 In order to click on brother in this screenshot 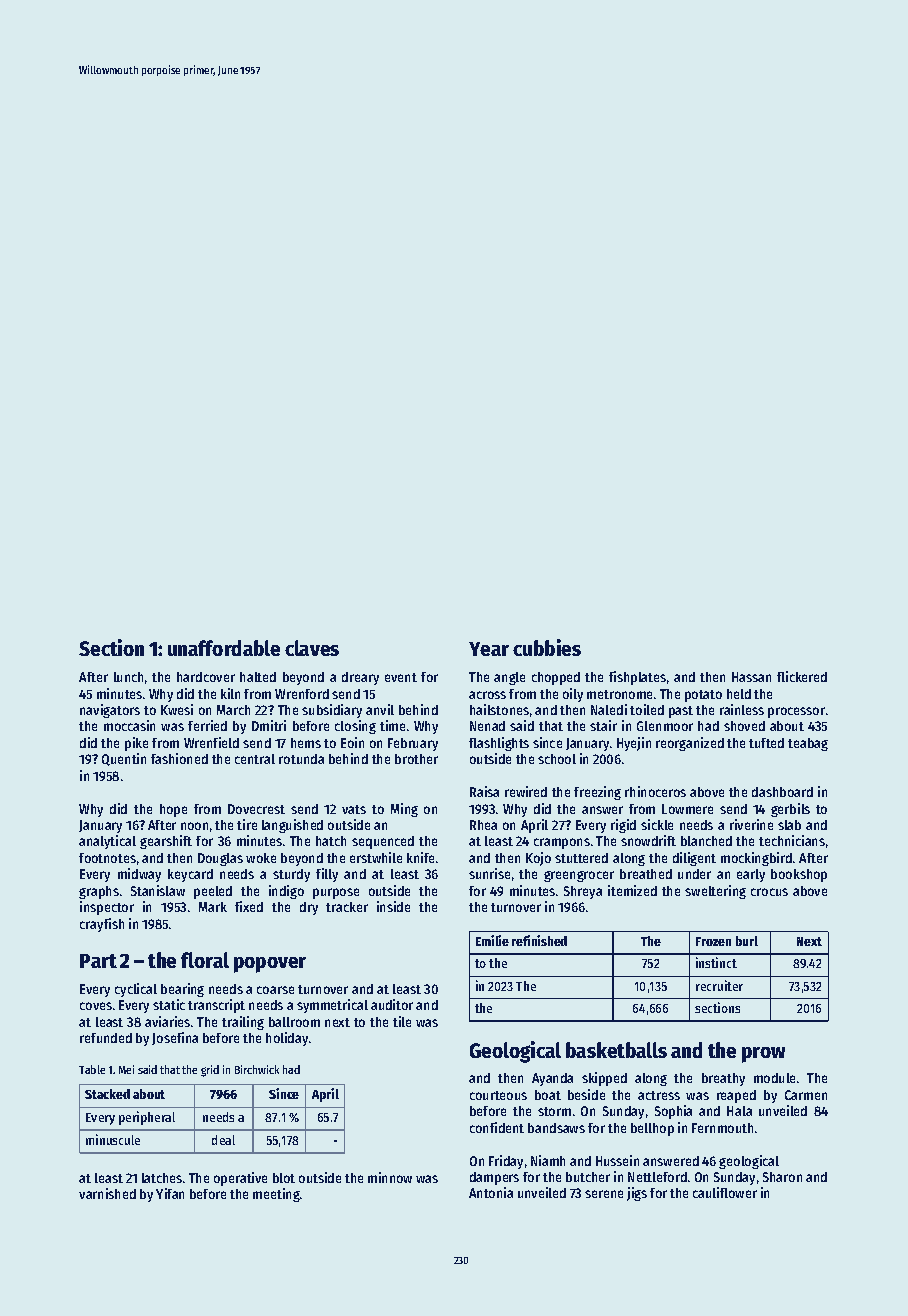, I will do `click(416, 759)`.
